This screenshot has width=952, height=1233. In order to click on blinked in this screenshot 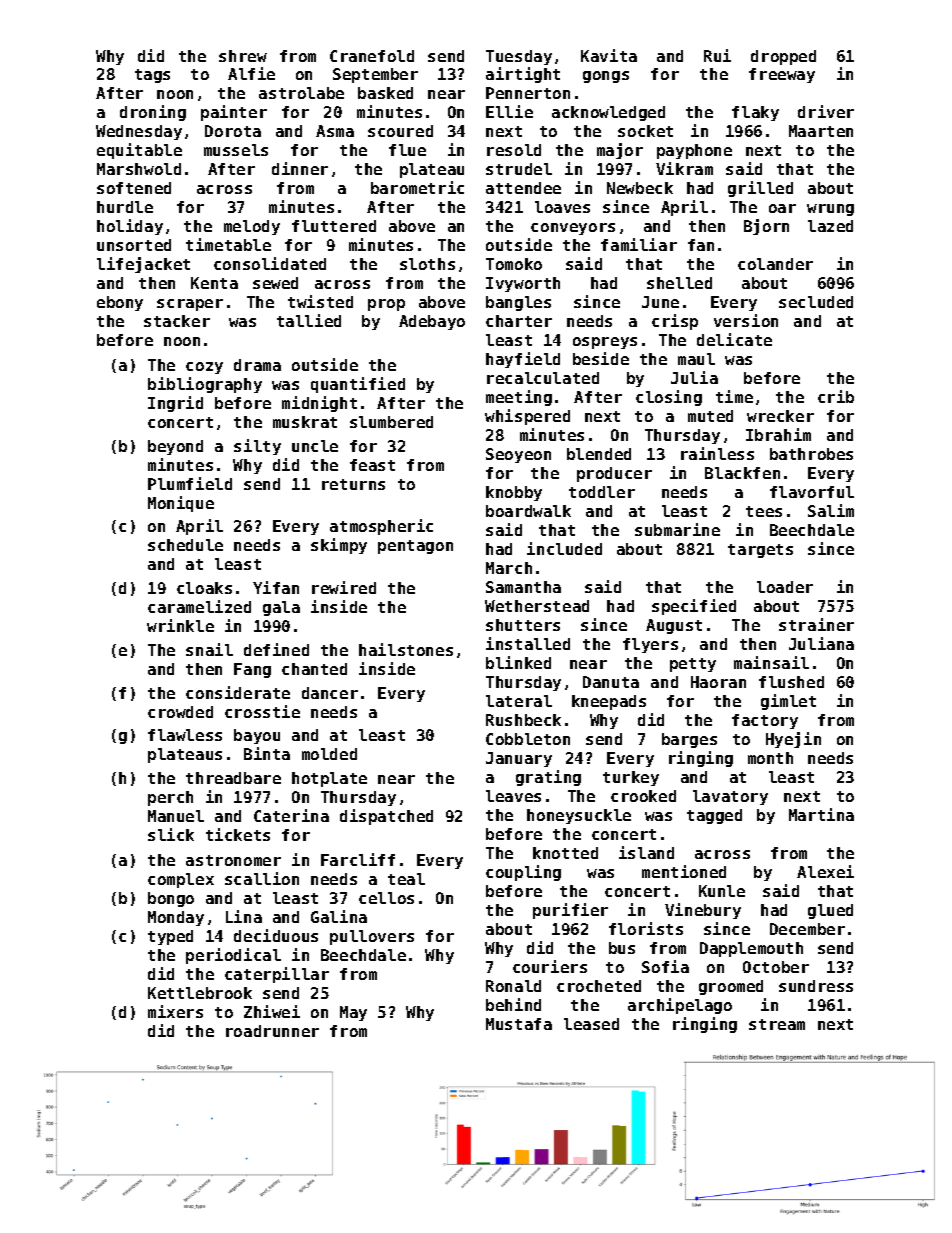, I will do `click(518, 662)`.
